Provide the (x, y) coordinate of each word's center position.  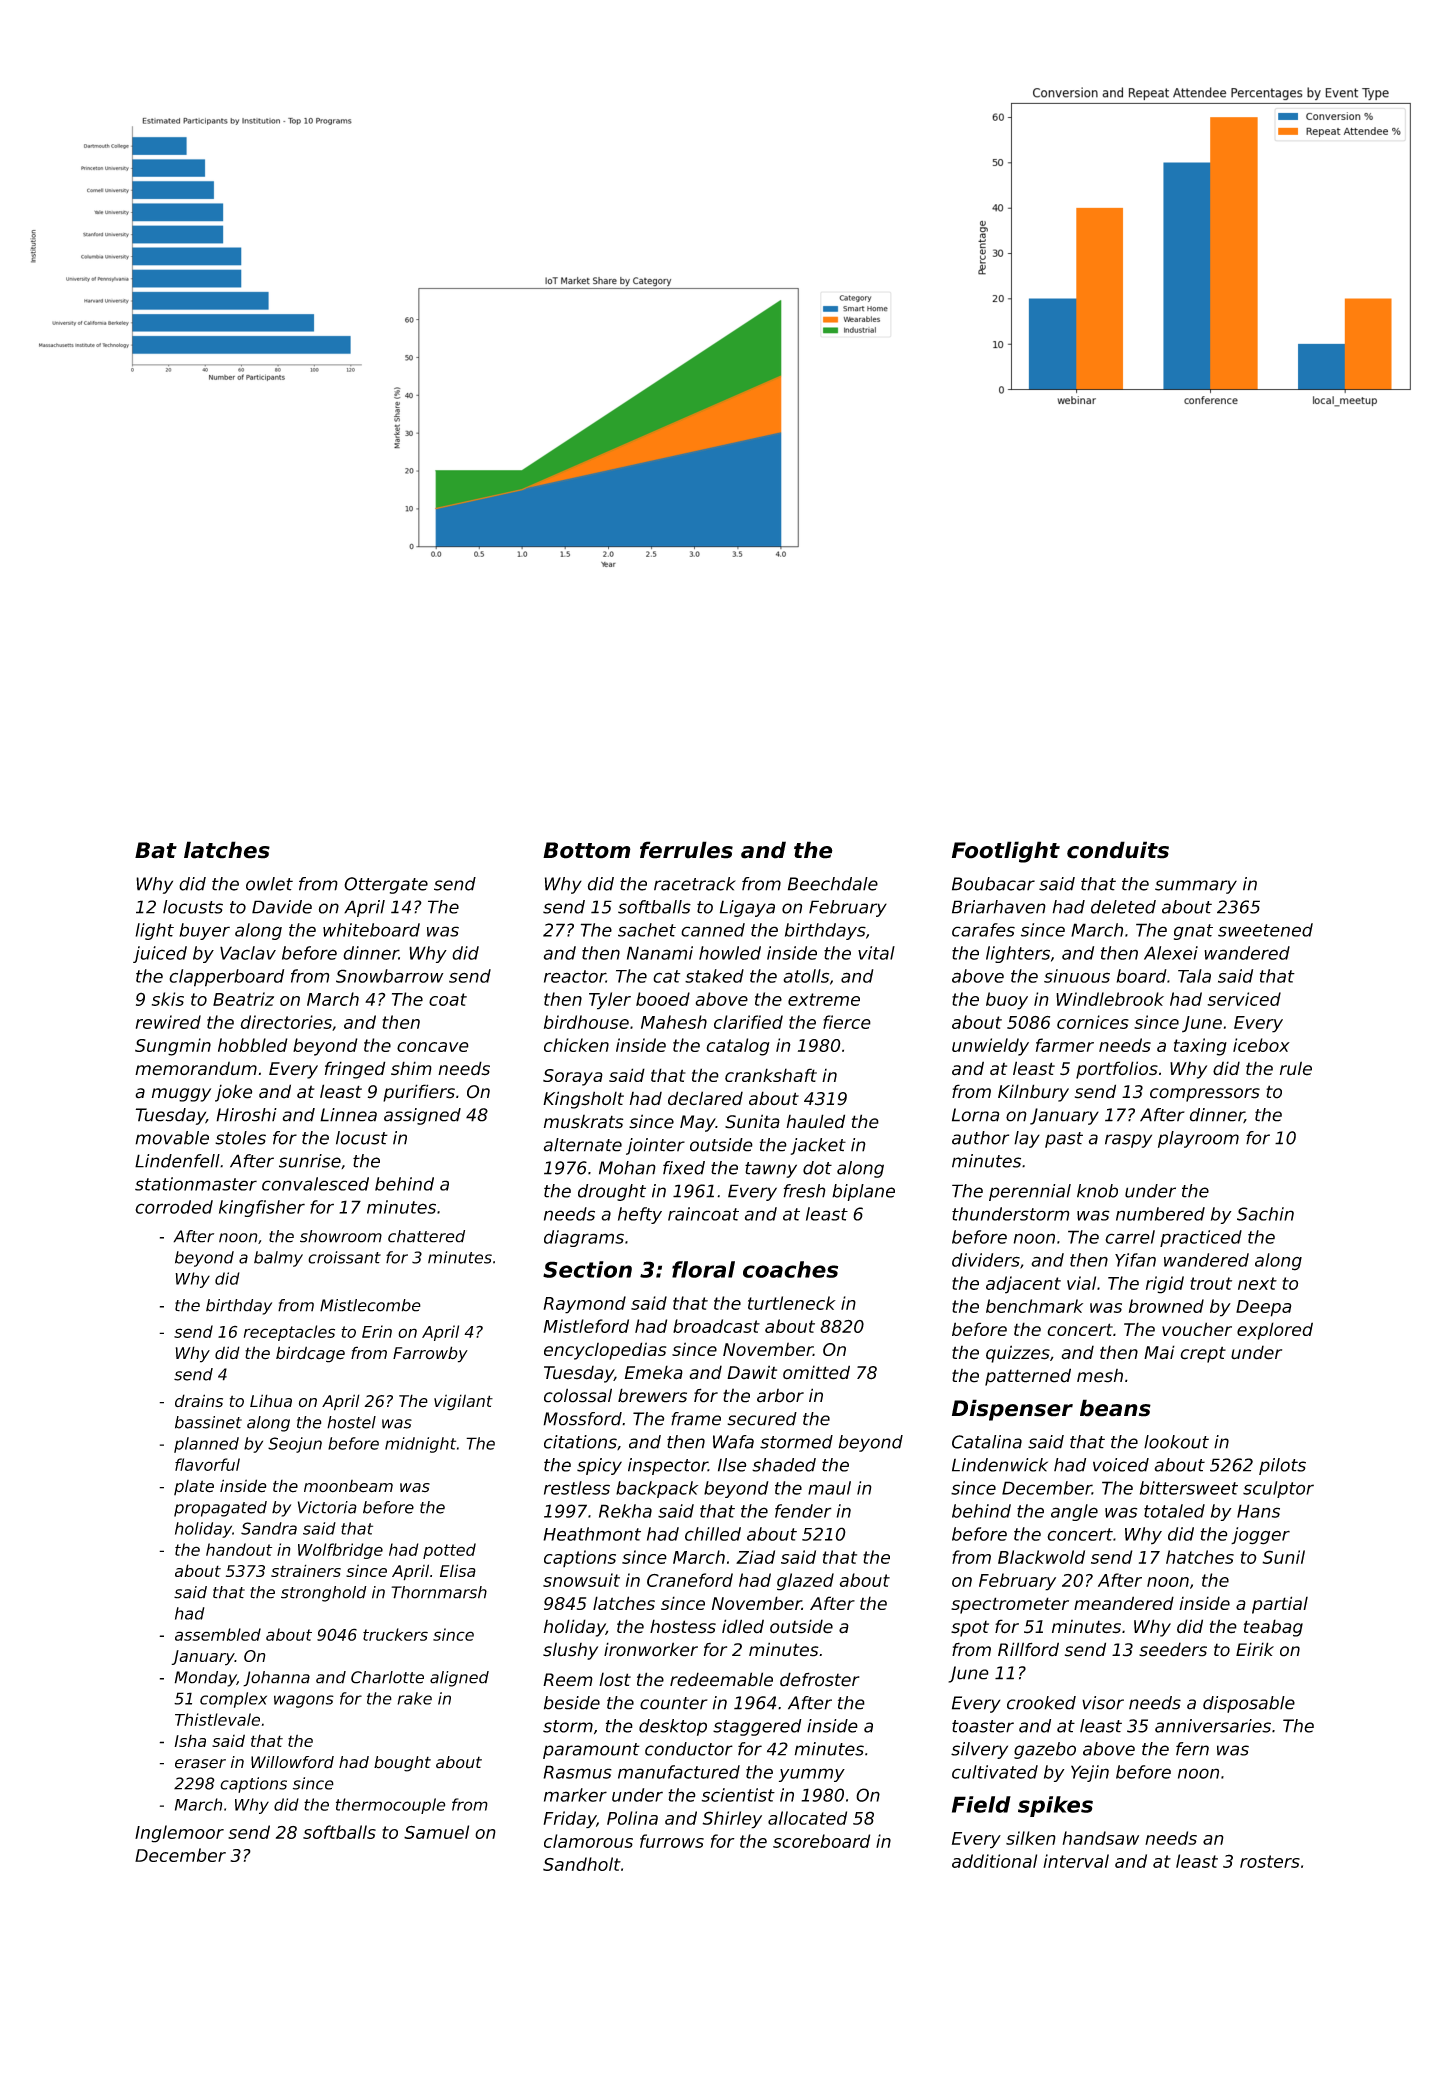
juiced (160, 954)
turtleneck (792, 1303)
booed (663, 999)
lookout (1176, 1442)
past (1064, 1140)
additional (994, 1861)
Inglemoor (179, 1834)
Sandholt (582, 1864)
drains (199, 1401)
